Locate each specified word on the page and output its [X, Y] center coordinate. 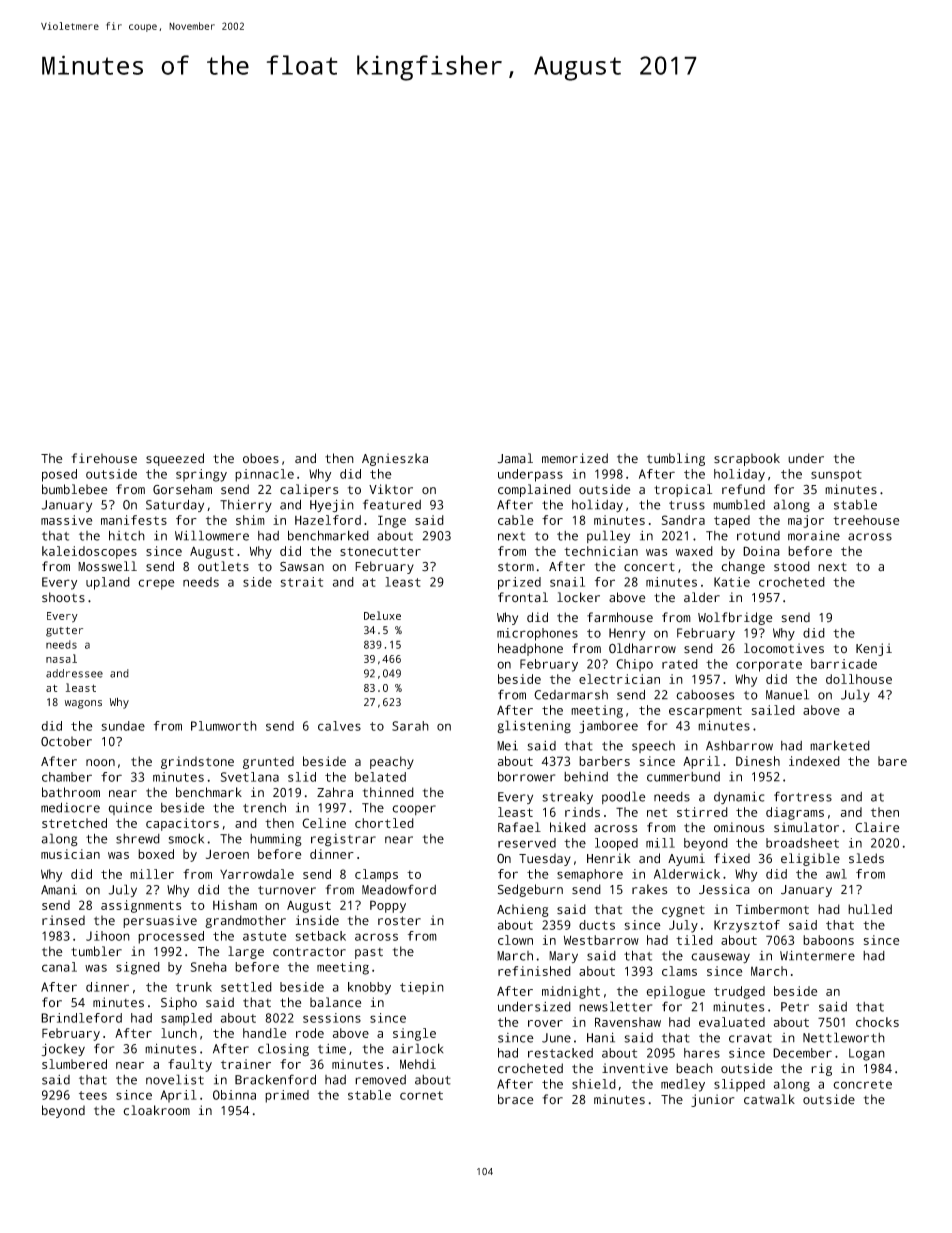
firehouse [104, 458]
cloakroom [156, 1110]
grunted [268, 762]
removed [380, 1080]
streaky [567, 797]
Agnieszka [395, 459]
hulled [870, 909]
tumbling [676, 459]
